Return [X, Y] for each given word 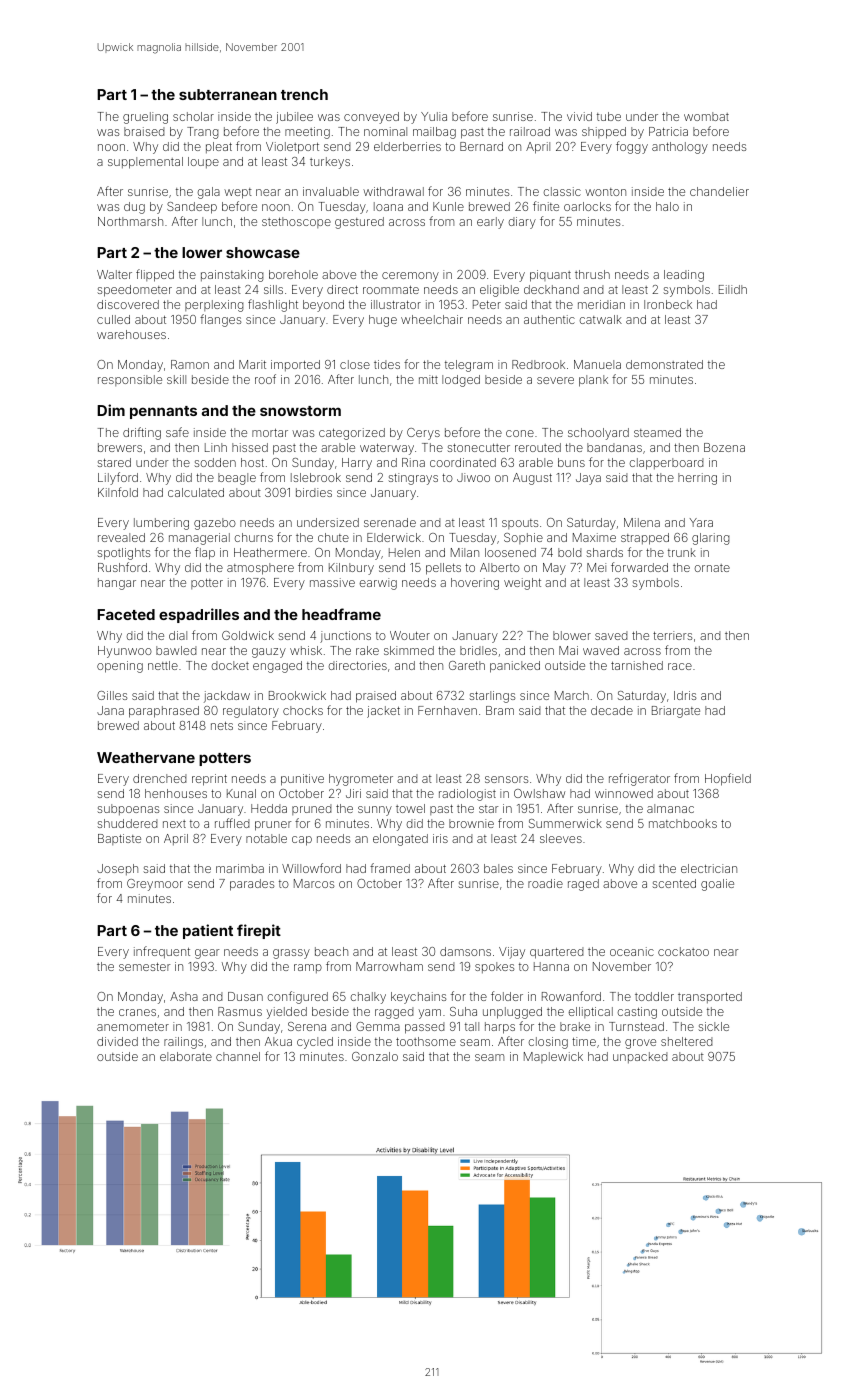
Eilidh [733, 289]
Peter [487, 304]
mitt [428, 379]
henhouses [176, 793]
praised [376, 697]
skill [176, 379]
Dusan [245, 996]
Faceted [126, 614]
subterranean [228, 94]
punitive [302, 780]
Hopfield [728, 779]
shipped [604, 133]
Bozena [724, 447]
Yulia [434, 116]
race [680, 666]
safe [177, 432]
